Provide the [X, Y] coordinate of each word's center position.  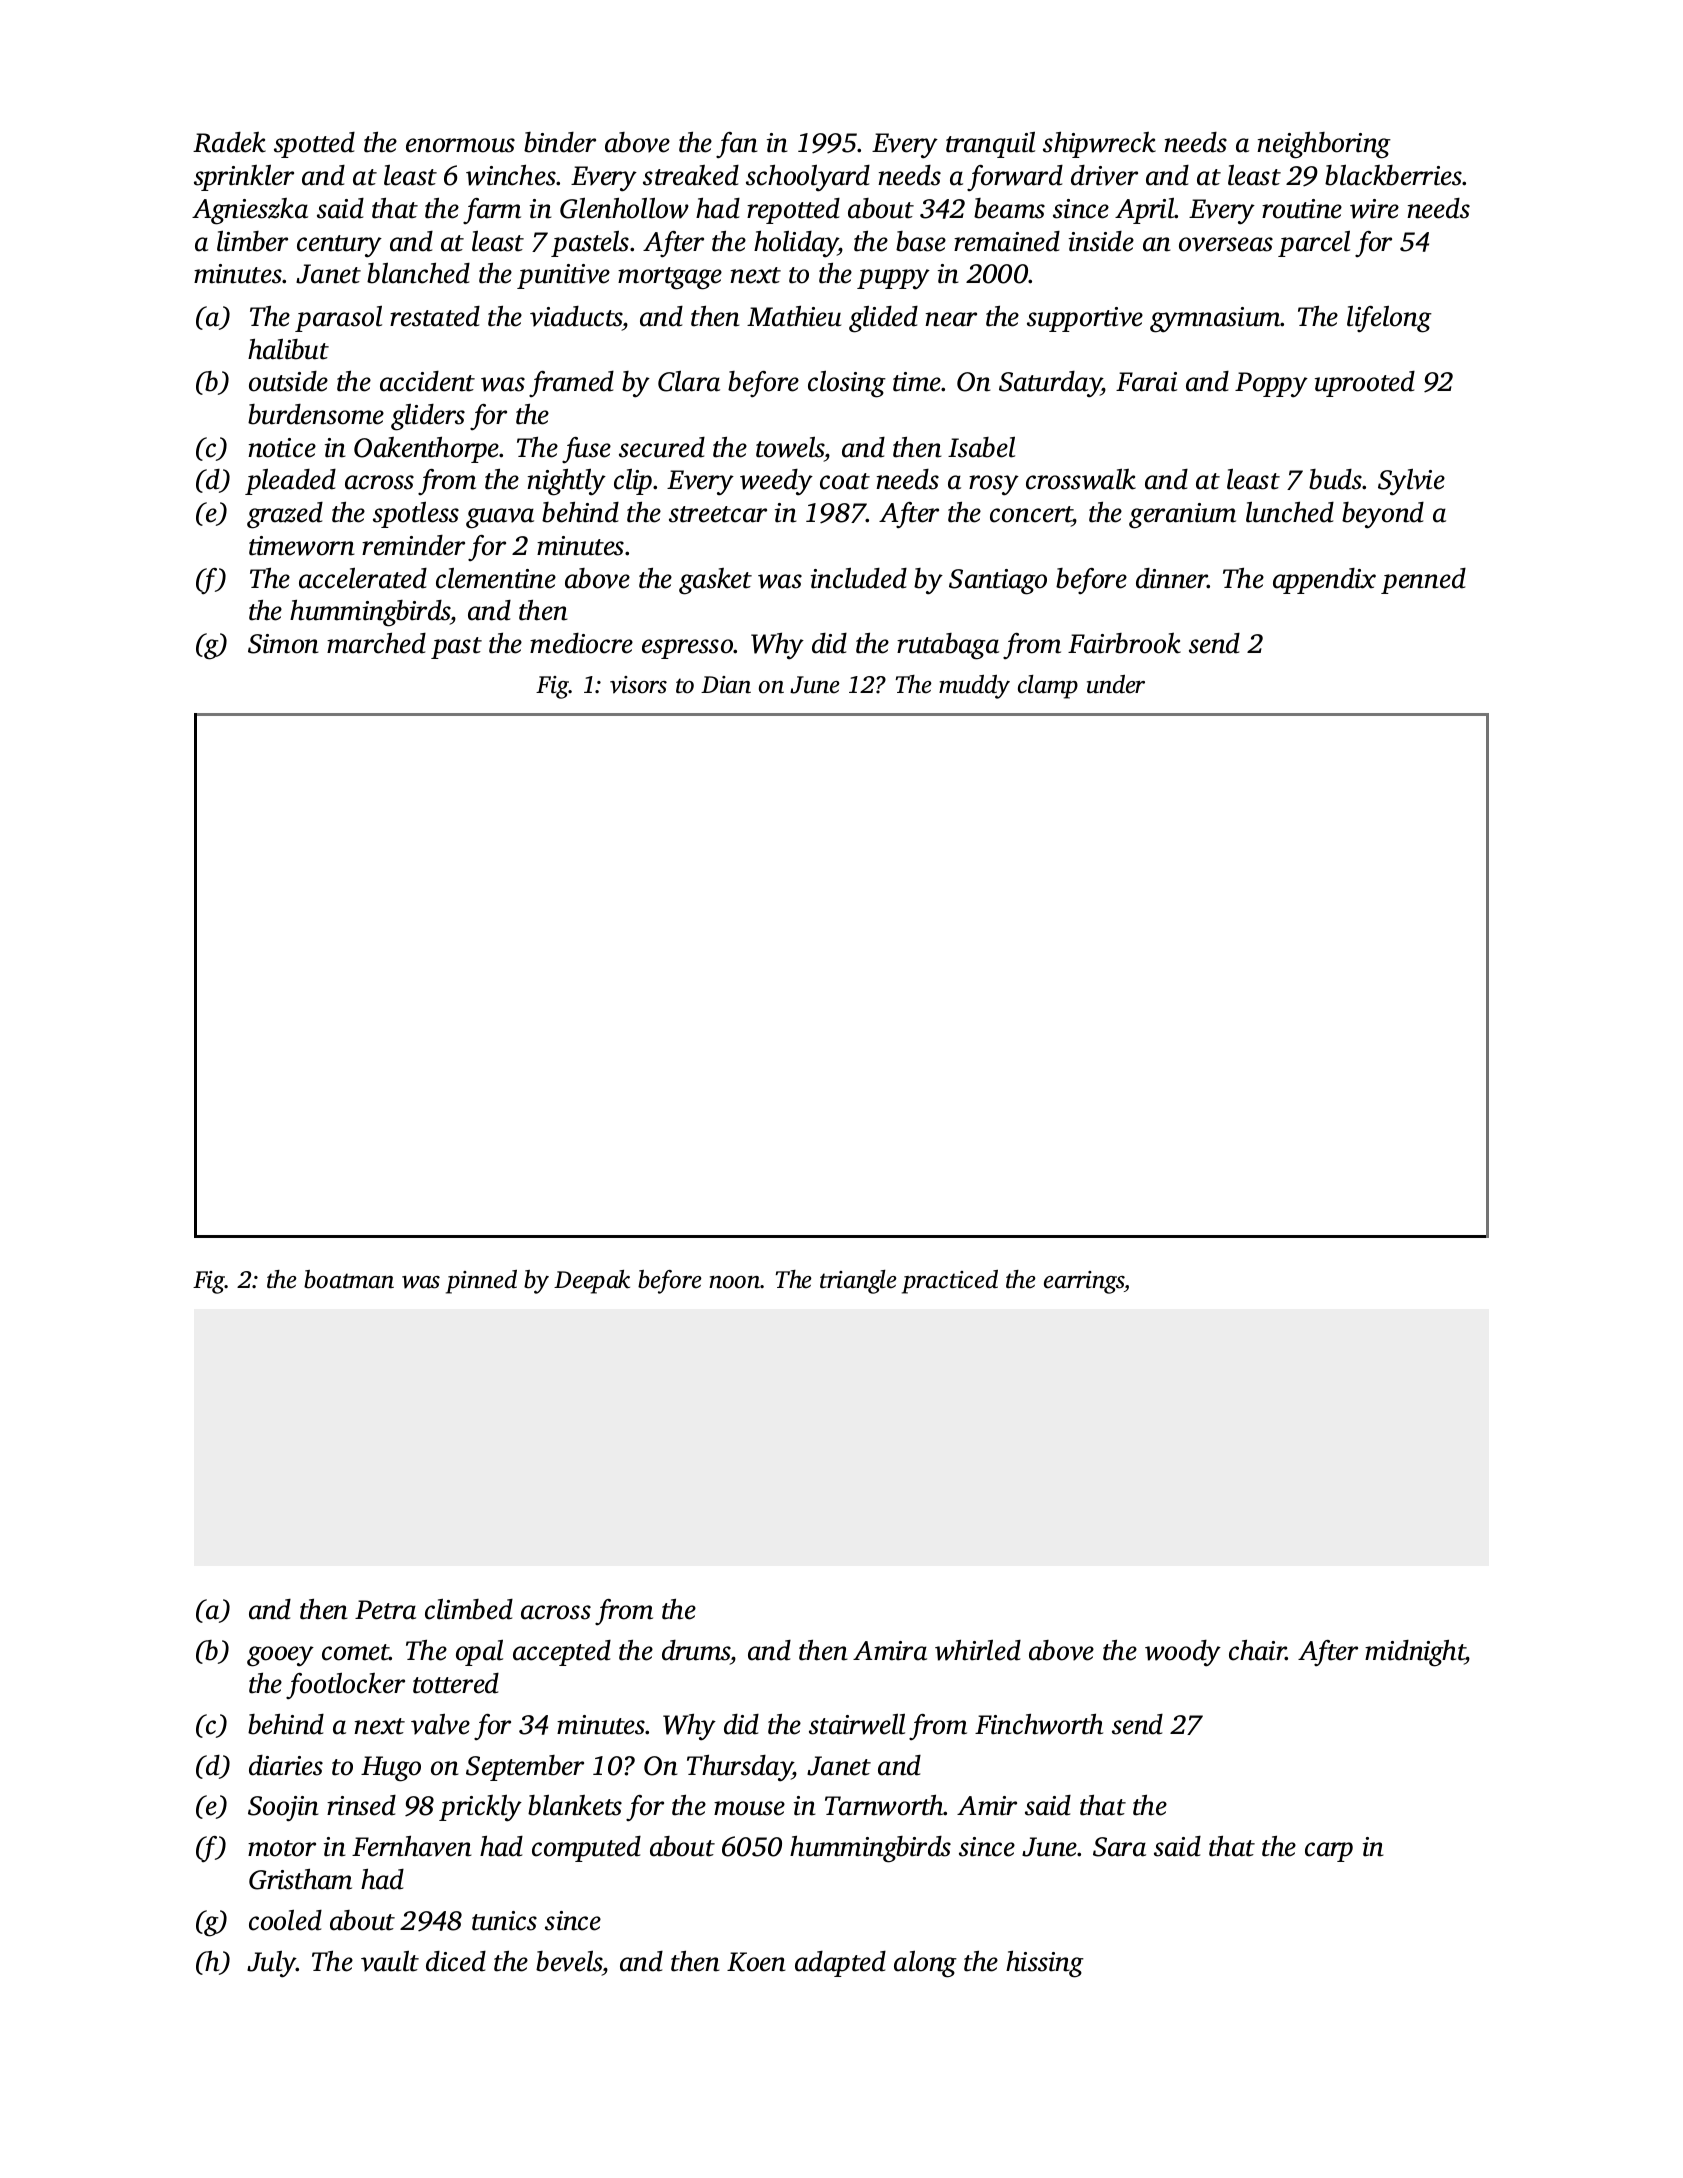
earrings [1084, 1282]
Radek [229, 142]
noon [735, 1282]
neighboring [1324, 145]
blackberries [1393, 175]
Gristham [300, 1879]
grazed [285, 515]
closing [847, 384]
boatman [349, 1279]
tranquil [990, 145]
